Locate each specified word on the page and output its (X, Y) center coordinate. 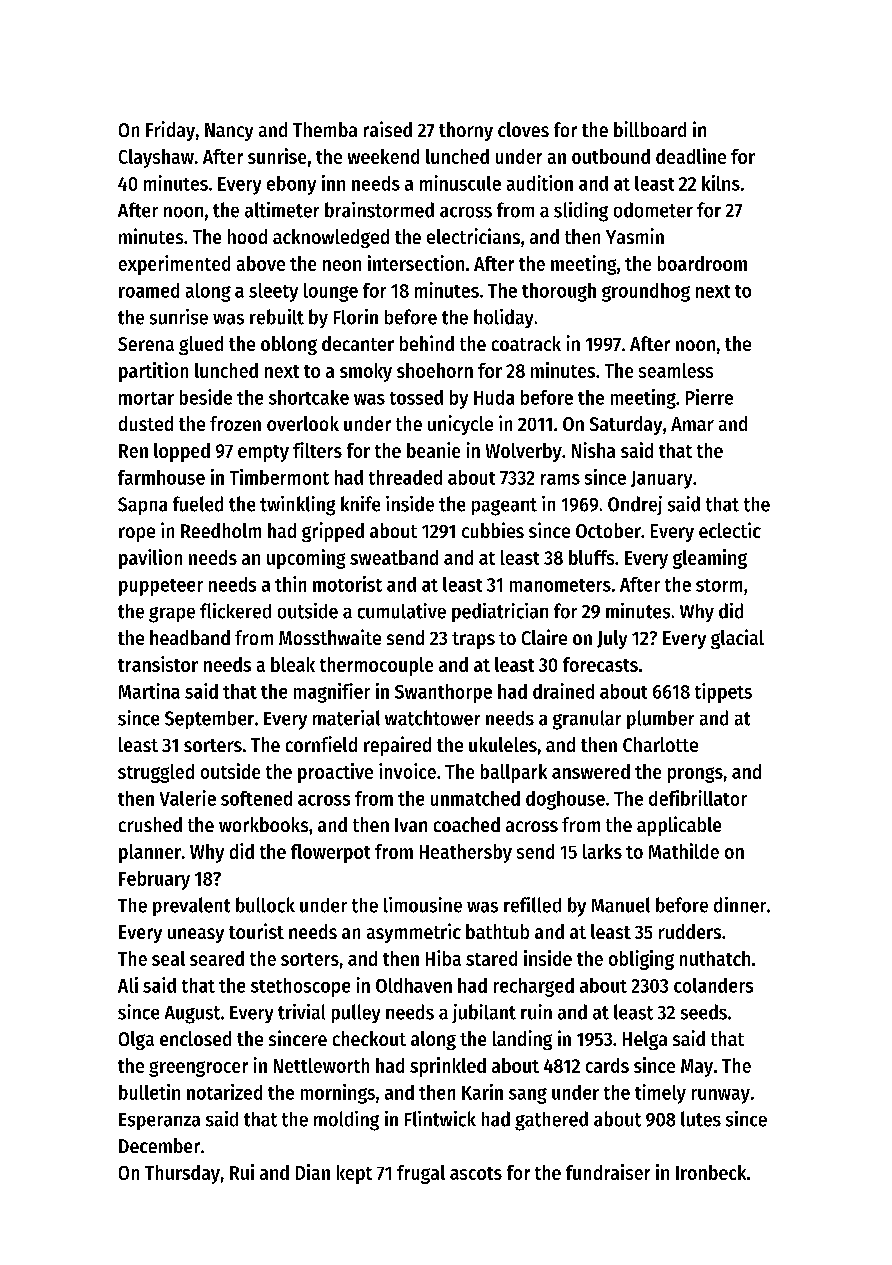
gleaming (710, 559)
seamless (676, 370)
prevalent (191, 906)
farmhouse (161, 477)
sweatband (394, 557)
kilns (721, 183)
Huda (494, 397)
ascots (476, 1173)
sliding (581, 212)
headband (190, 637)
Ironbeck (711, 1172)
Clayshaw (156, 158)
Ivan (411, 825)
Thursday (182, 1174)
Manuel (621, 905)
